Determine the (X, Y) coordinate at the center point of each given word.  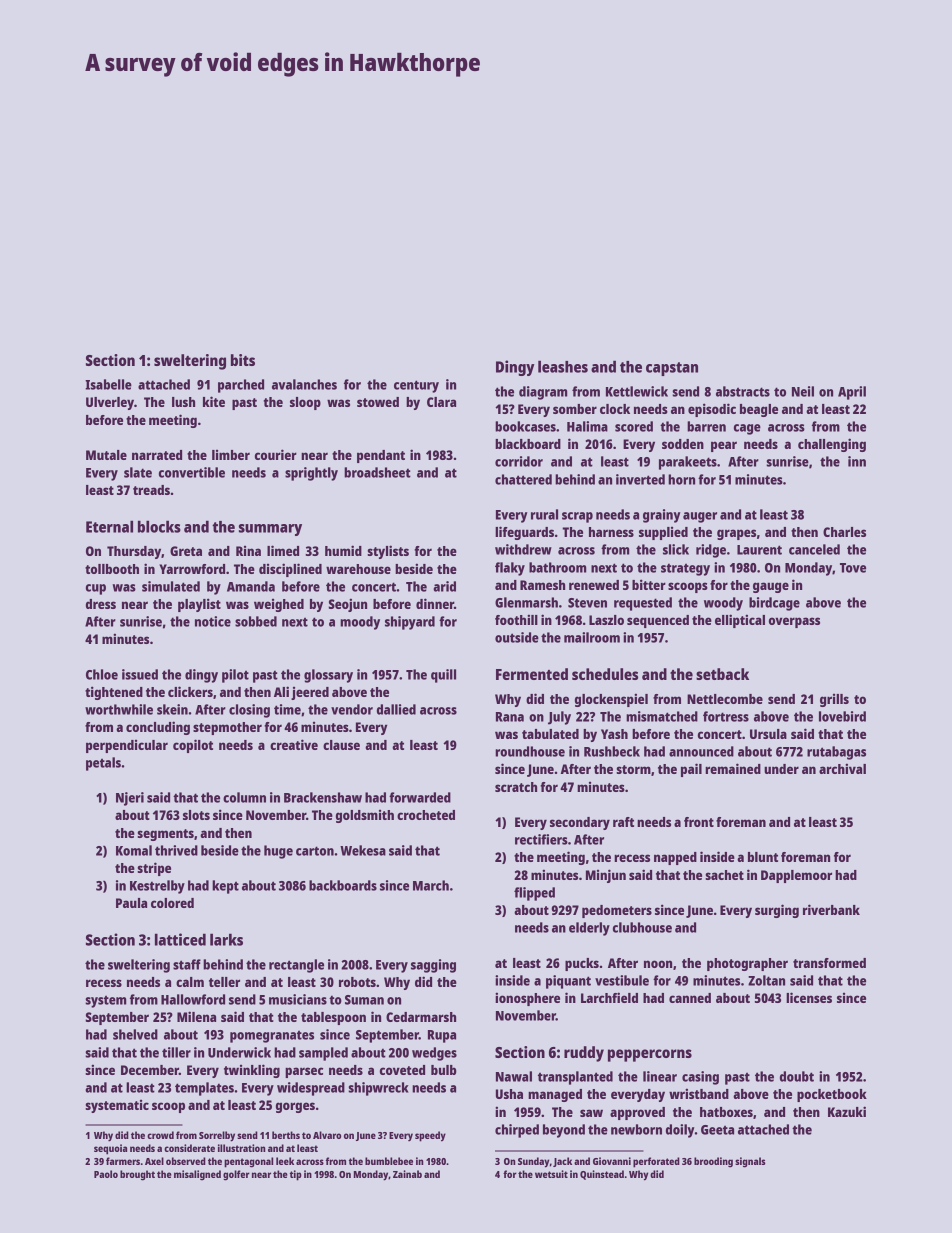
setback (722, 674)
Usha (509, 1094)
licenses (809, 997)
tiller (176, 1052)
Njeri (130, 799)
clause (341, 745)
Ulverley (110, 403)
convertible (192, 472)
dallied (396, 709)
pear (724, 446)
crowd (160, 1135)
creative (294, 744)
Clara (441, 402)
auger (700, 517)
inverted (640, 479)
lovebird (842, 716)
